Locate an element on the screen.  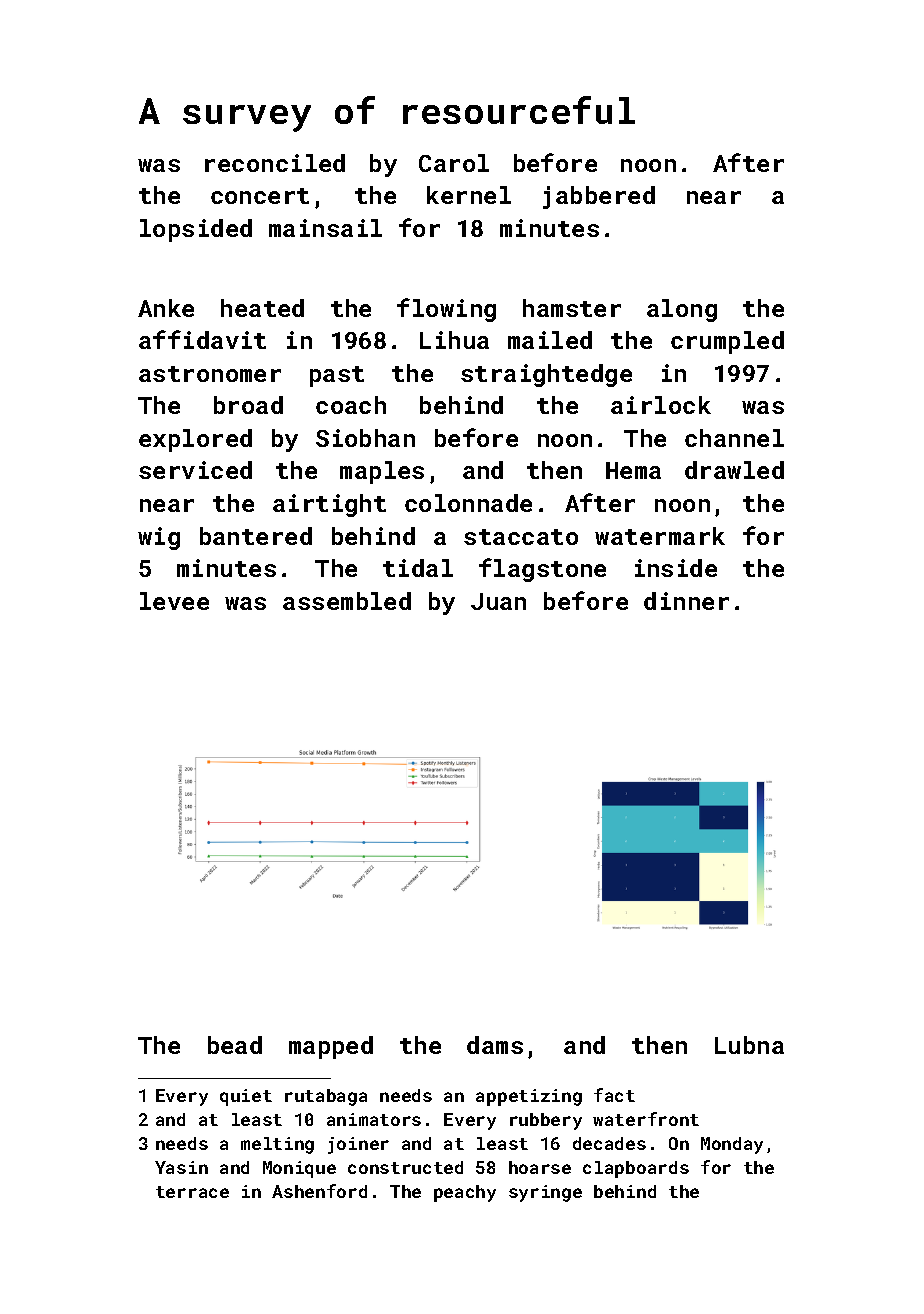
Juan is located at coordinates (498, 601).
